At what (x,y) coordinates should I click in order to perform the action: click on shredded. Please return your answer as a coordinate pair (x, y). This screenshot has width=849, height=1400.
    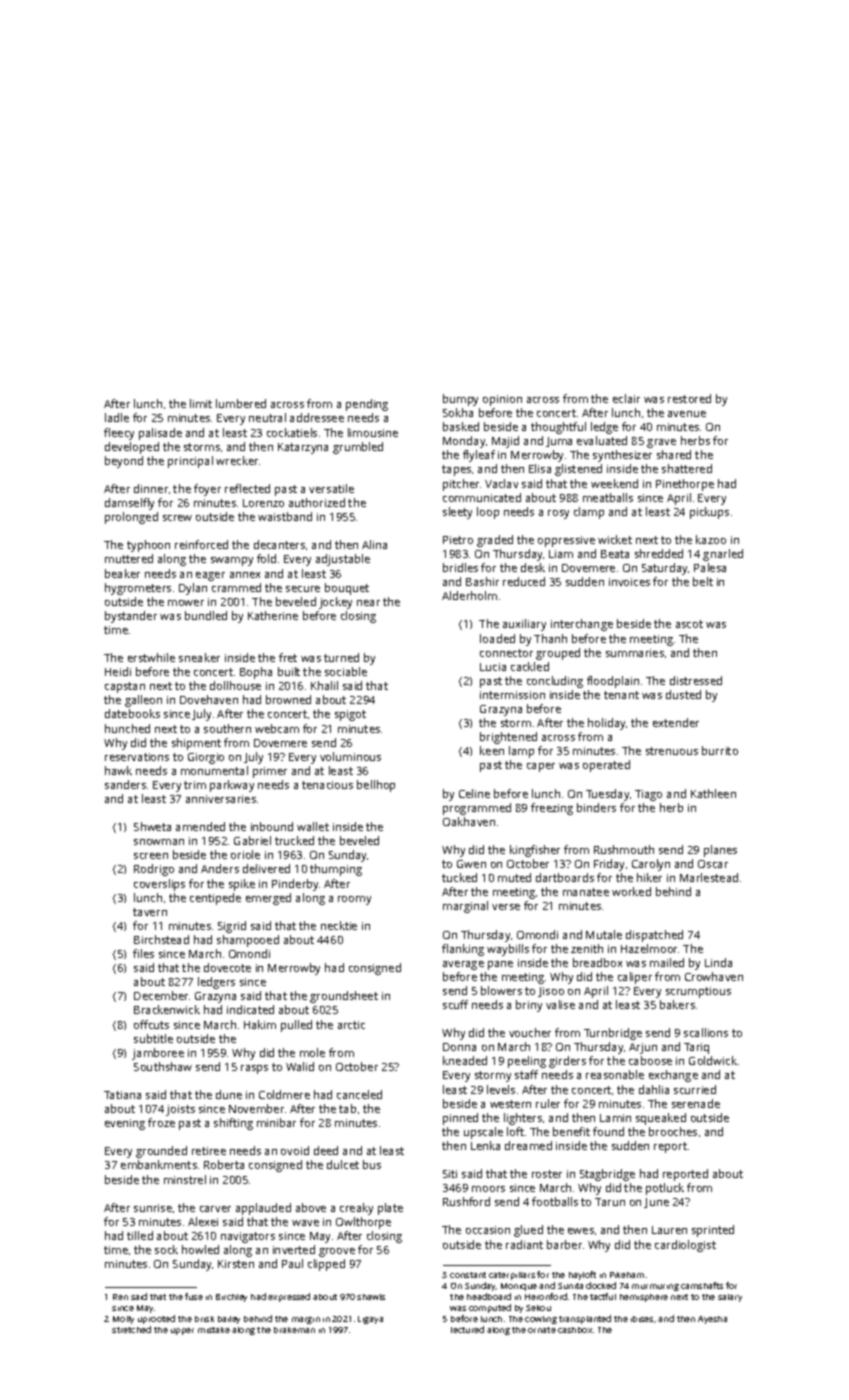
    Looking at the image, I should click on (659, 553).
